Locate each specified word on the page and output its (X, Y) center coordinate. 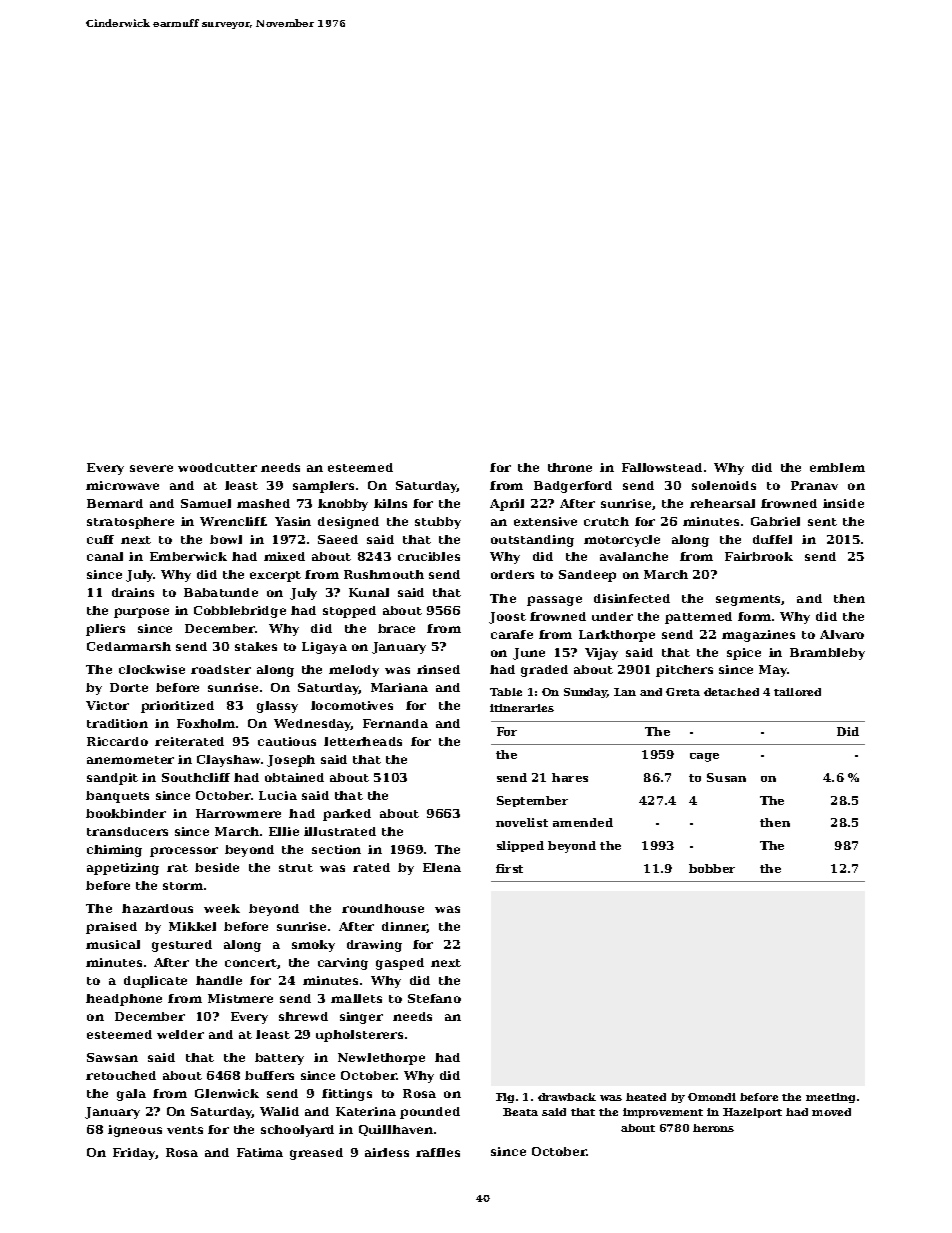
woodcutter (217, 467)
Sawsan (112, 1057)
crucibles (429, 556)
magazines (758, 636)
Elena (442, 867)
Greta (683, 692)
